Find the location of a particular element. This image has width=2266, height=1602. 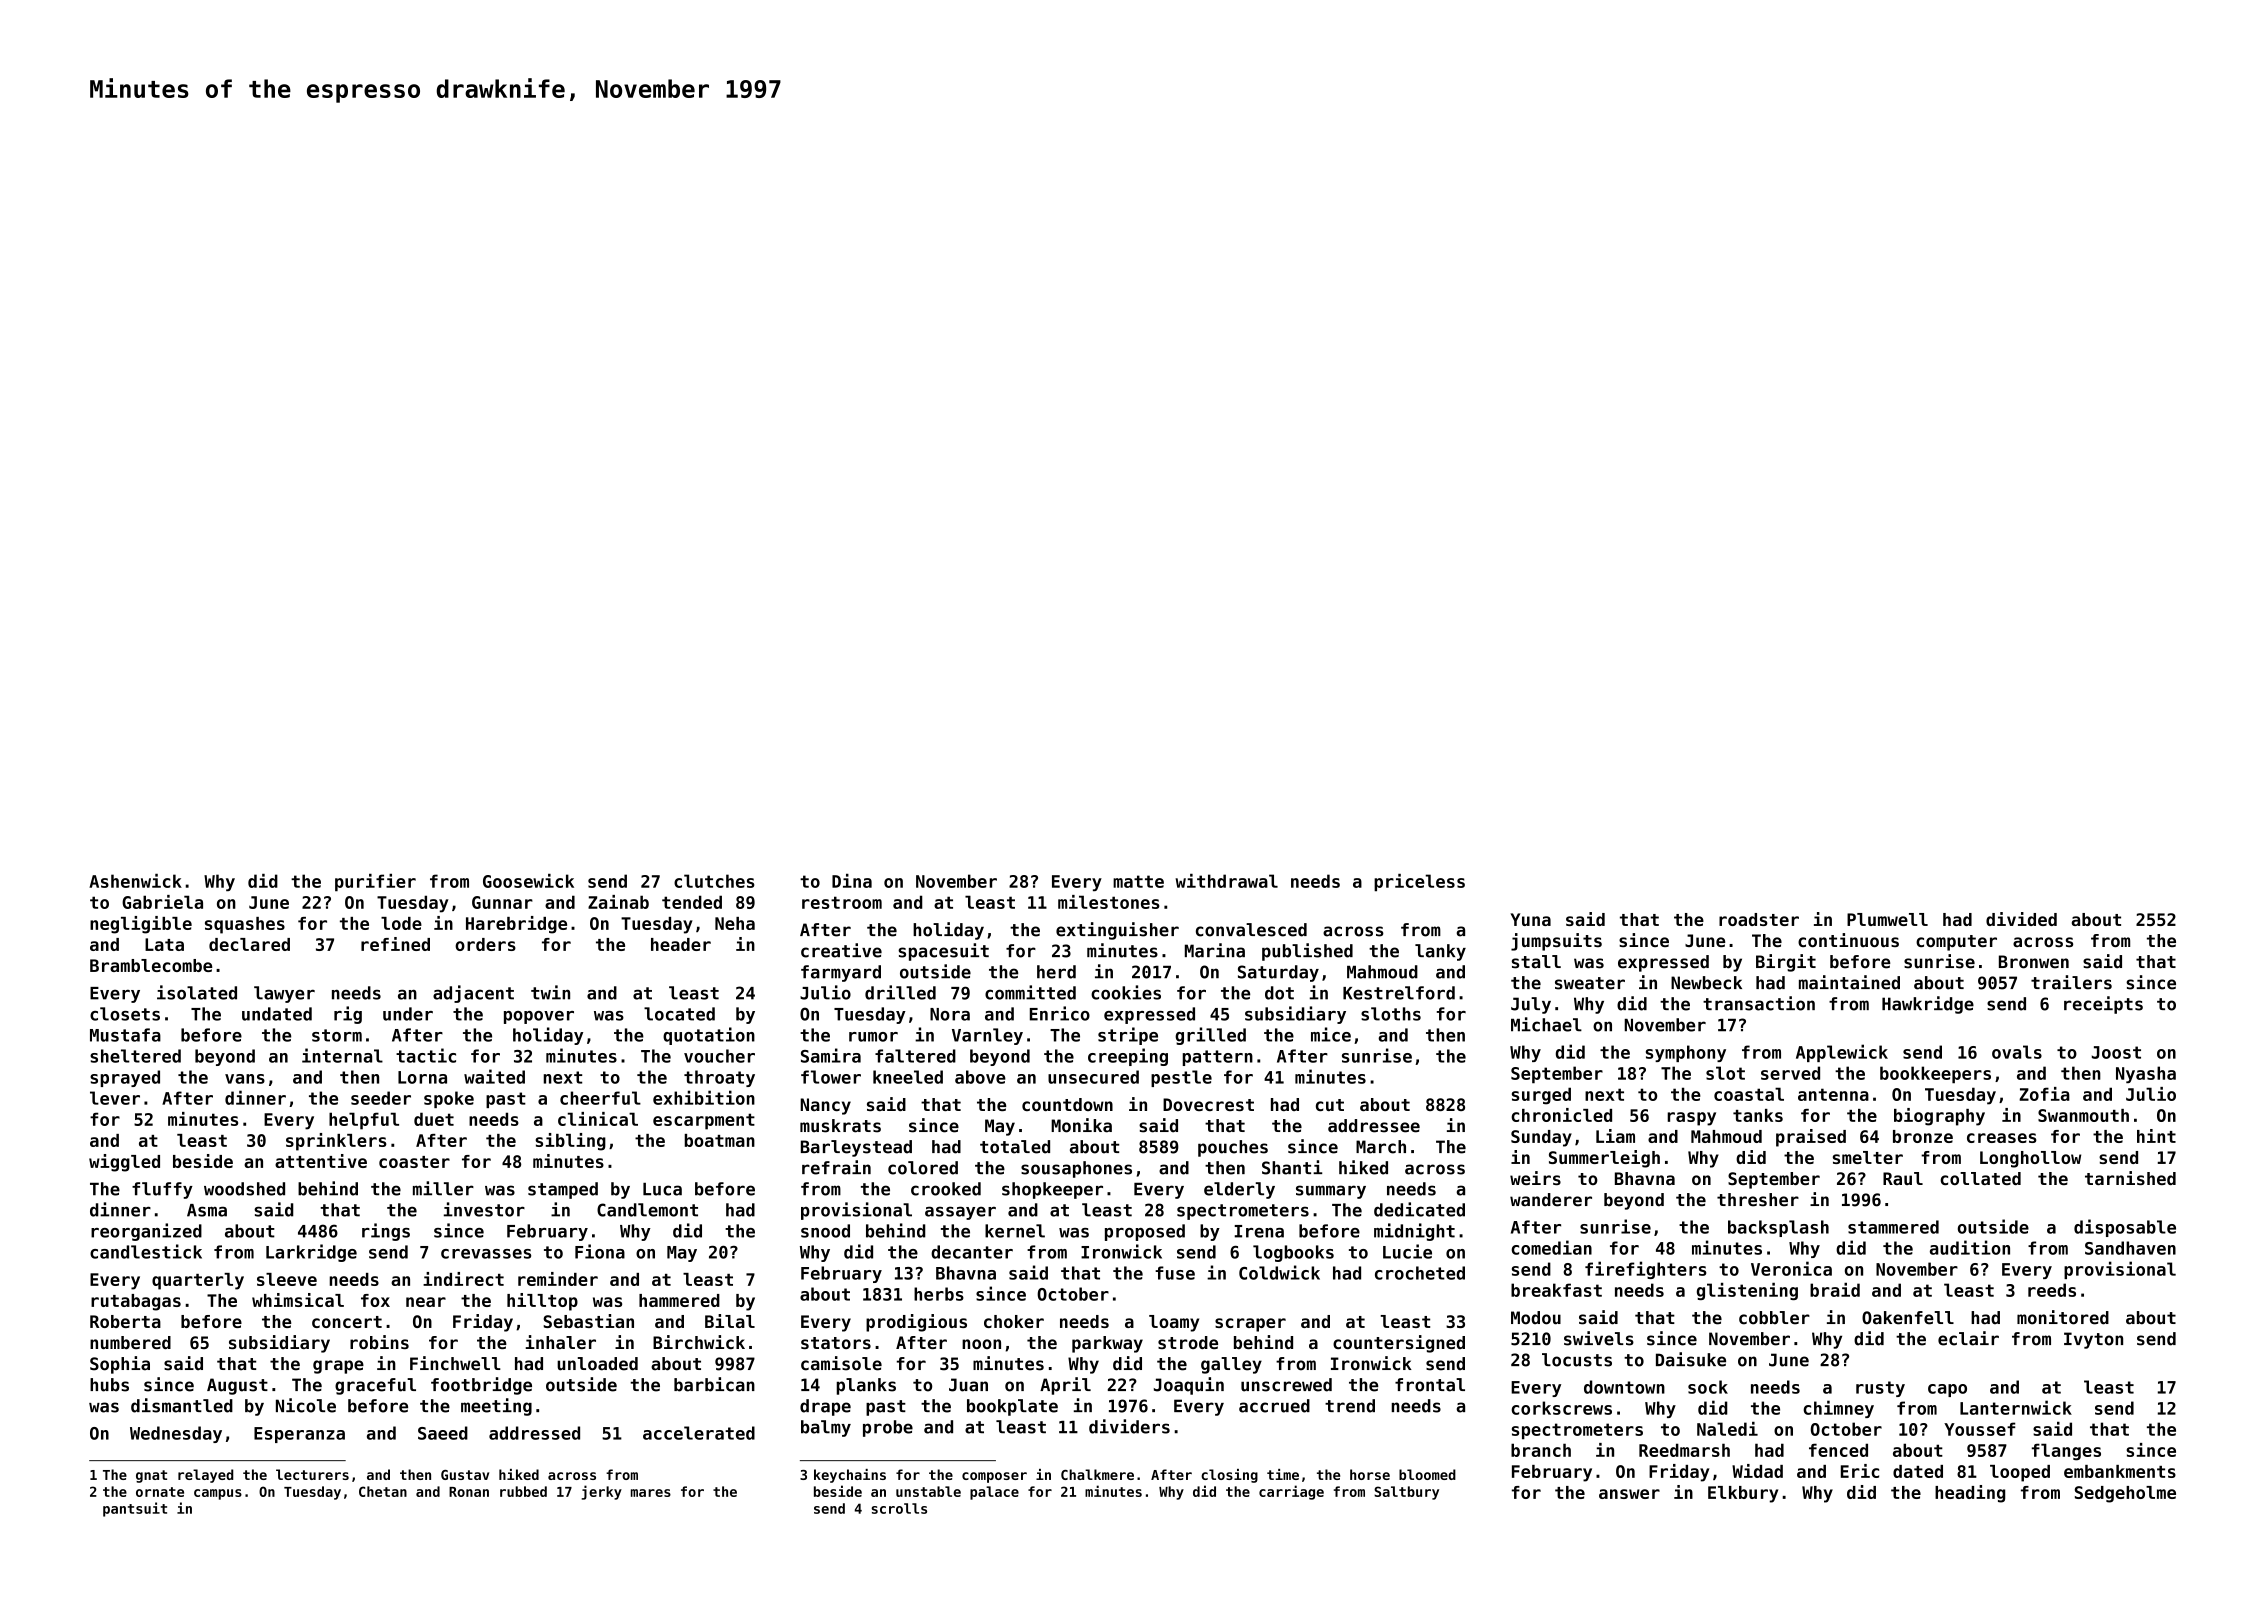

priceless is located at coordinates (1419, 883).
